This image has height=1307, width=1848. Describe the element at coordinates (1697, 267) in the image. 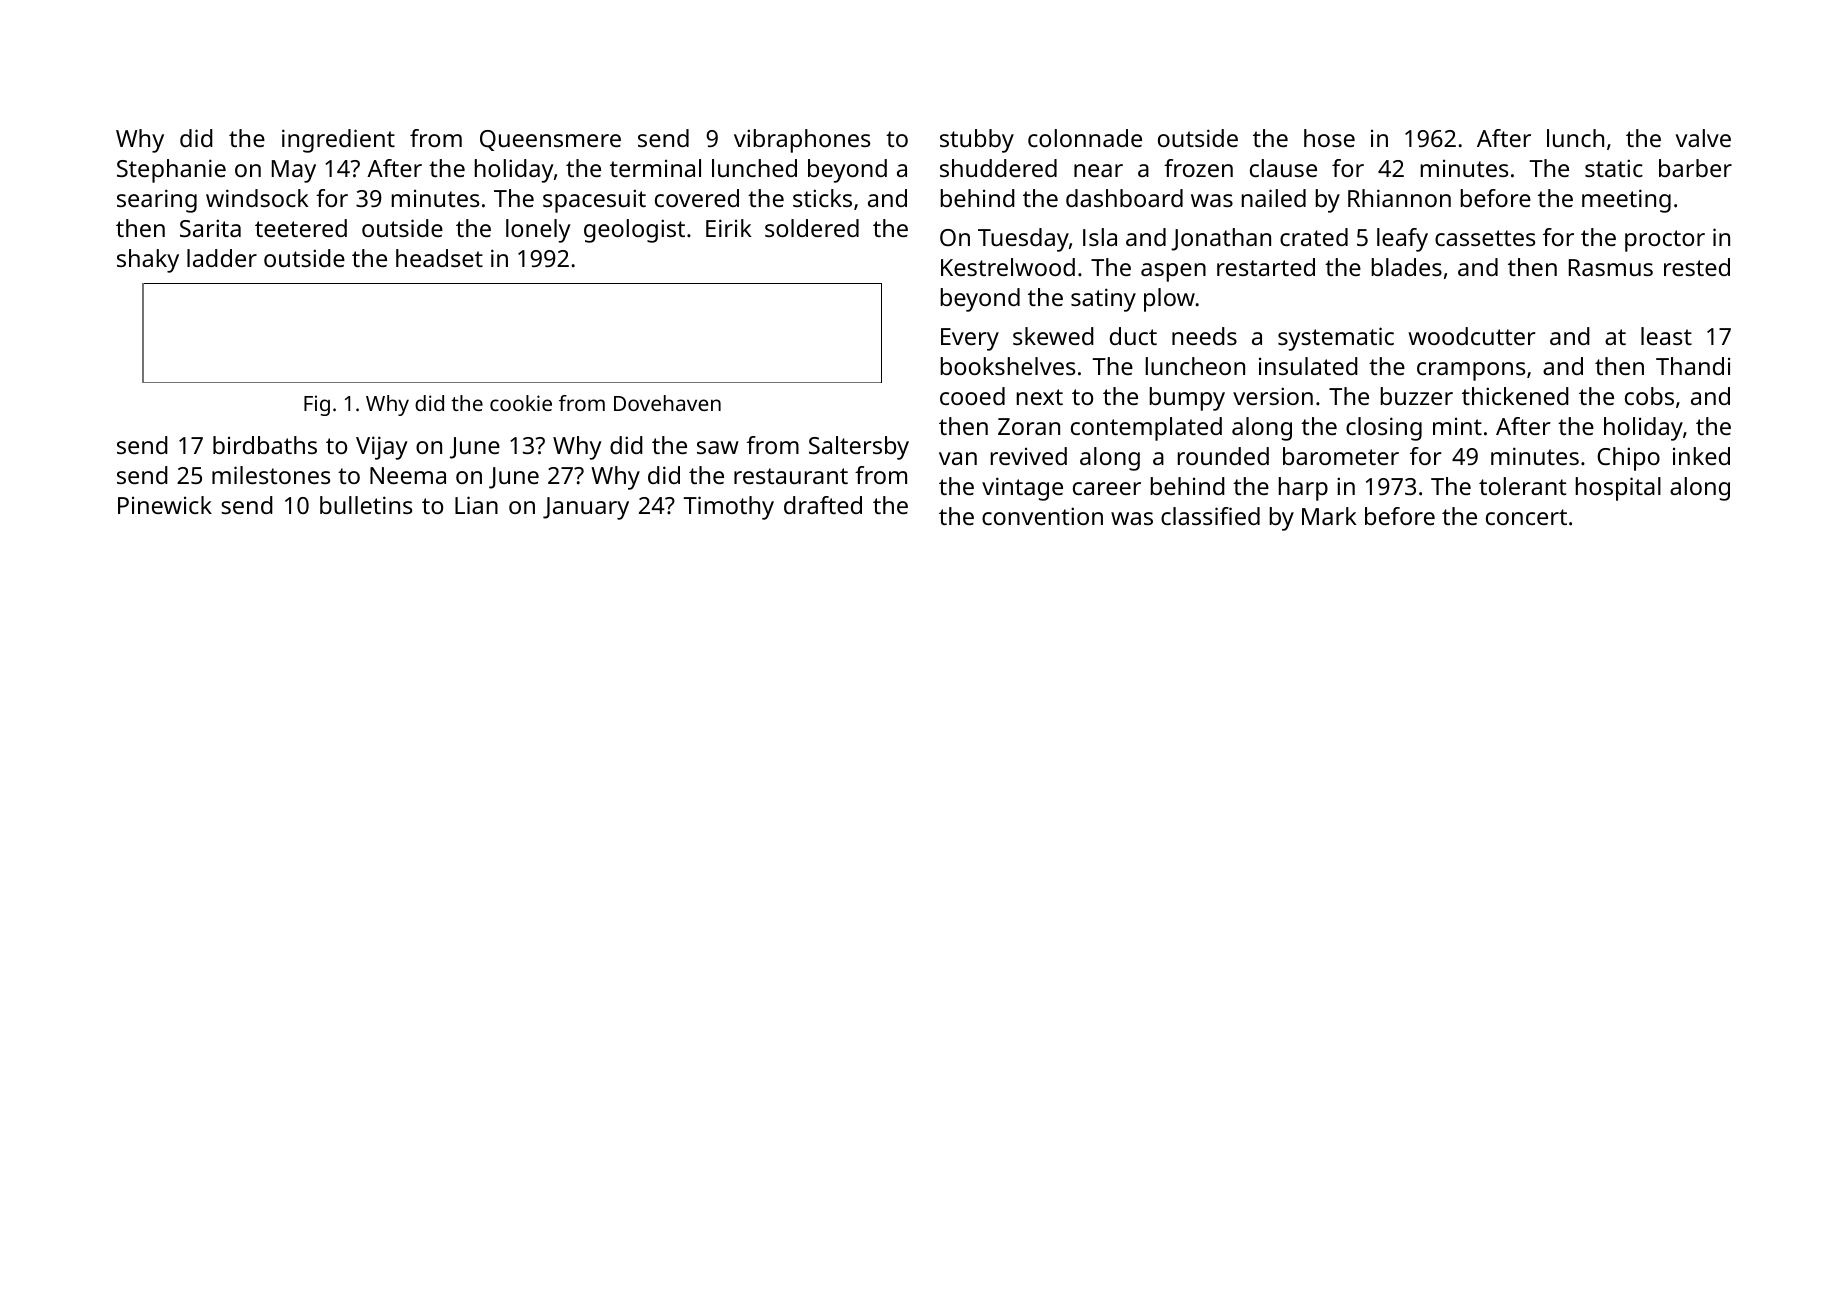

I see `rested` at that location.
